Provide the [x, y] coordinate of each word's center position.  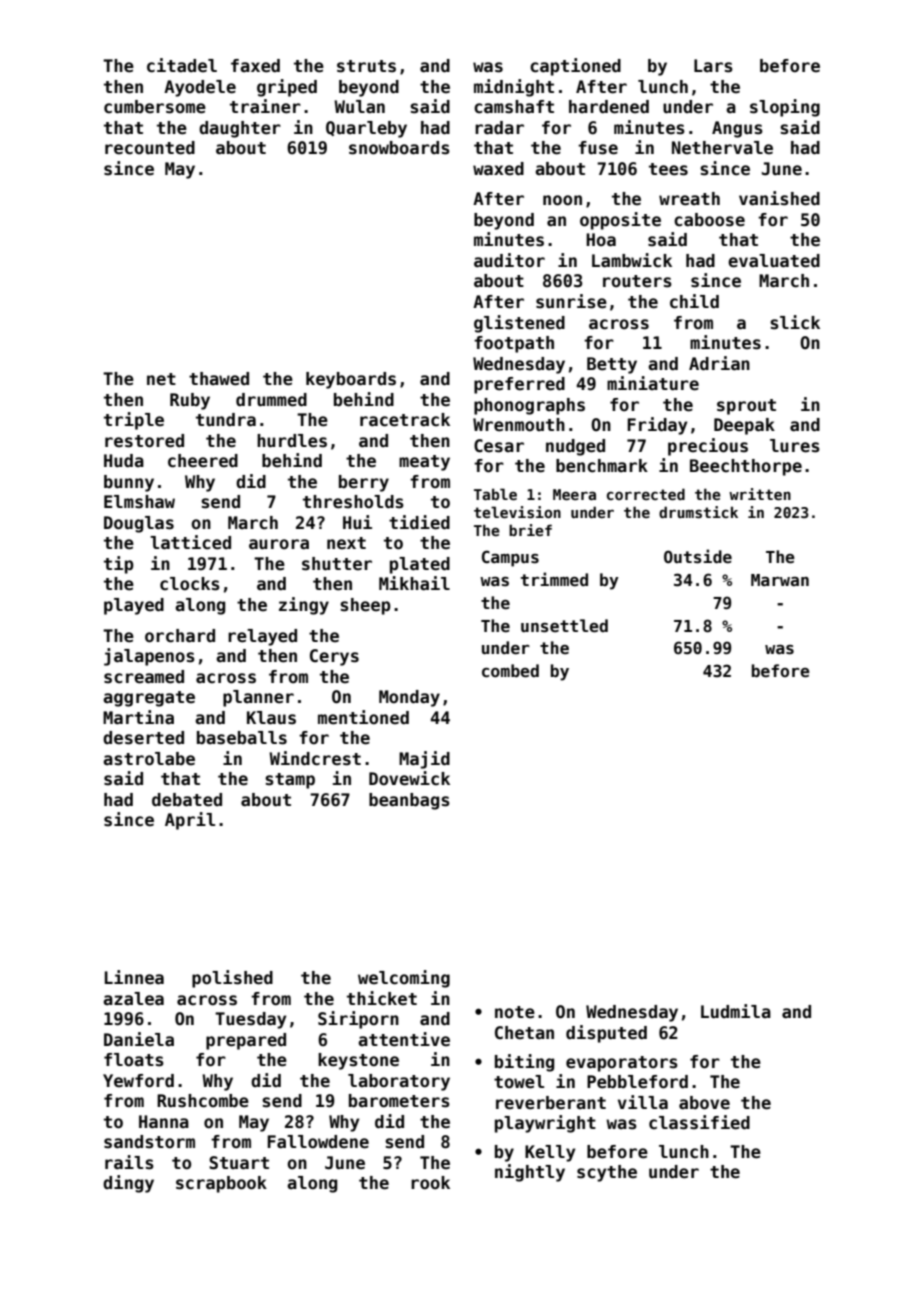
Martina [138, 717]
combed [510, 671]
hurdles [292, 441]
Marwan [780, 580]
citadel [182, 65]
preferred [519, 385]
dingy [128, 1184]
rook [430, 1183]
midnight [514, 88]
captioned [575, 67]
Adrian [719, 363]
